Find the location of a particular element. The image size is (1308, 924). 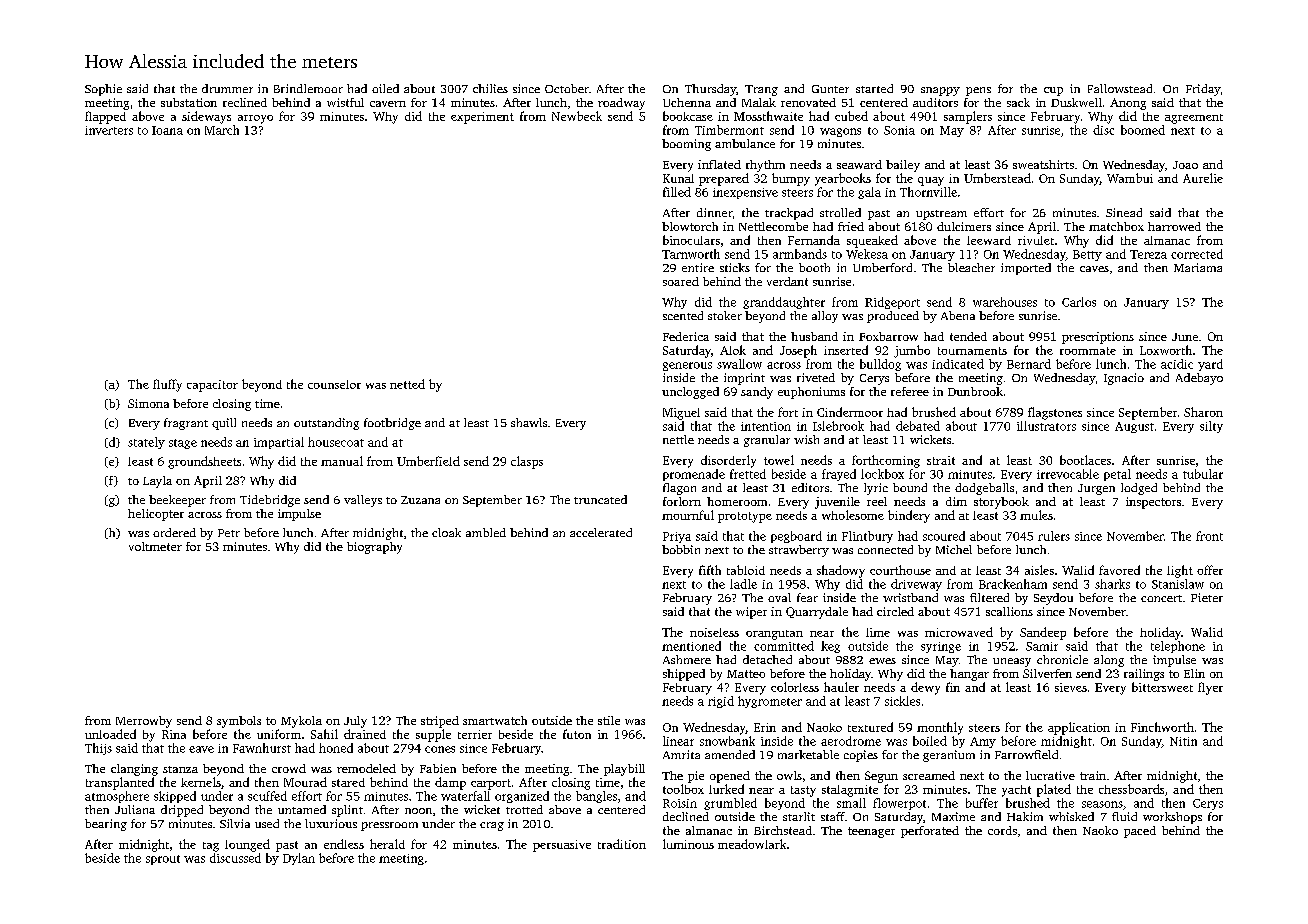

remodeled is located at coordinates (366, 768).
